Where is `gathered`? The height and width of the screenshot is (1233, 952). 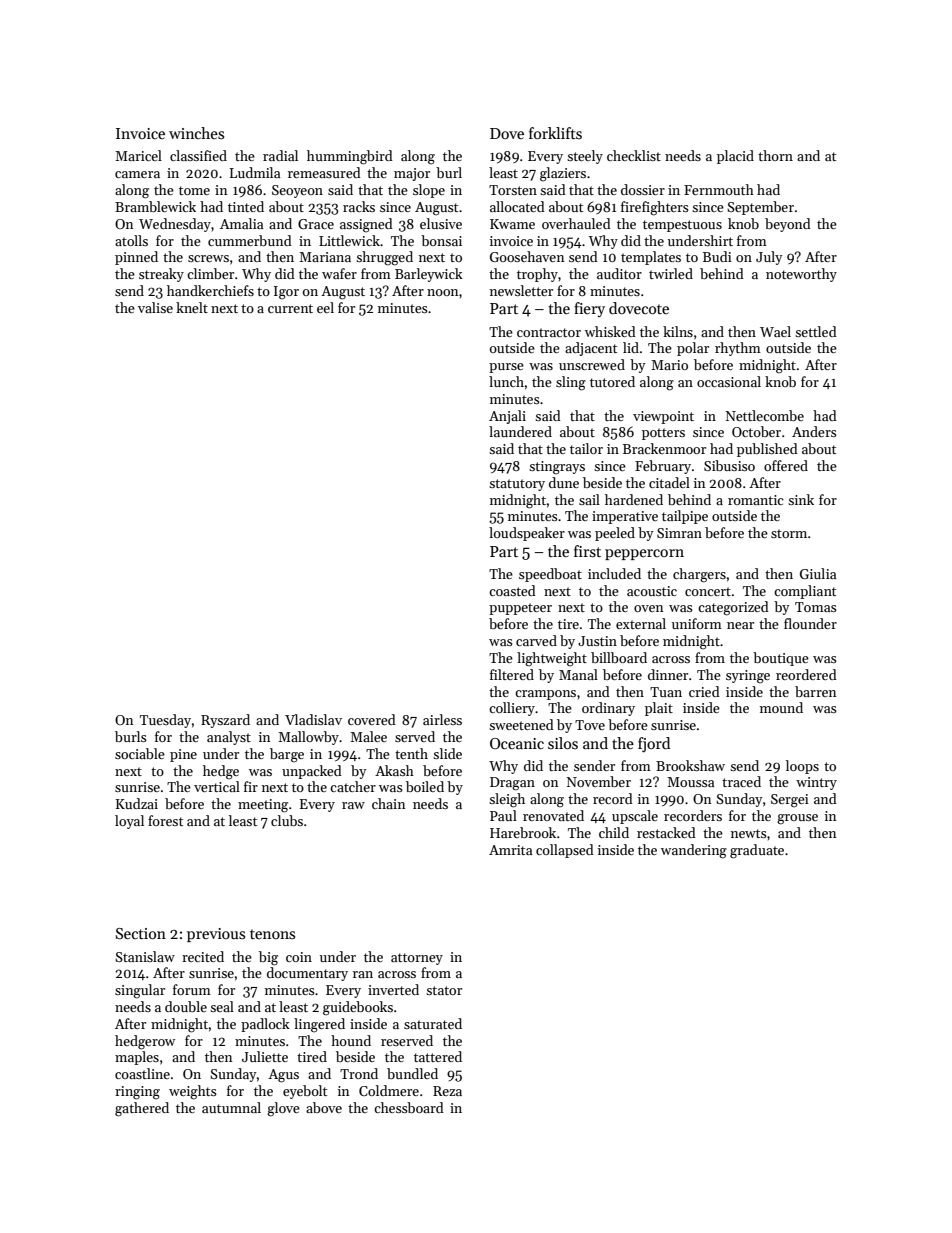 gathered is located at coordinates (142, 1109).
